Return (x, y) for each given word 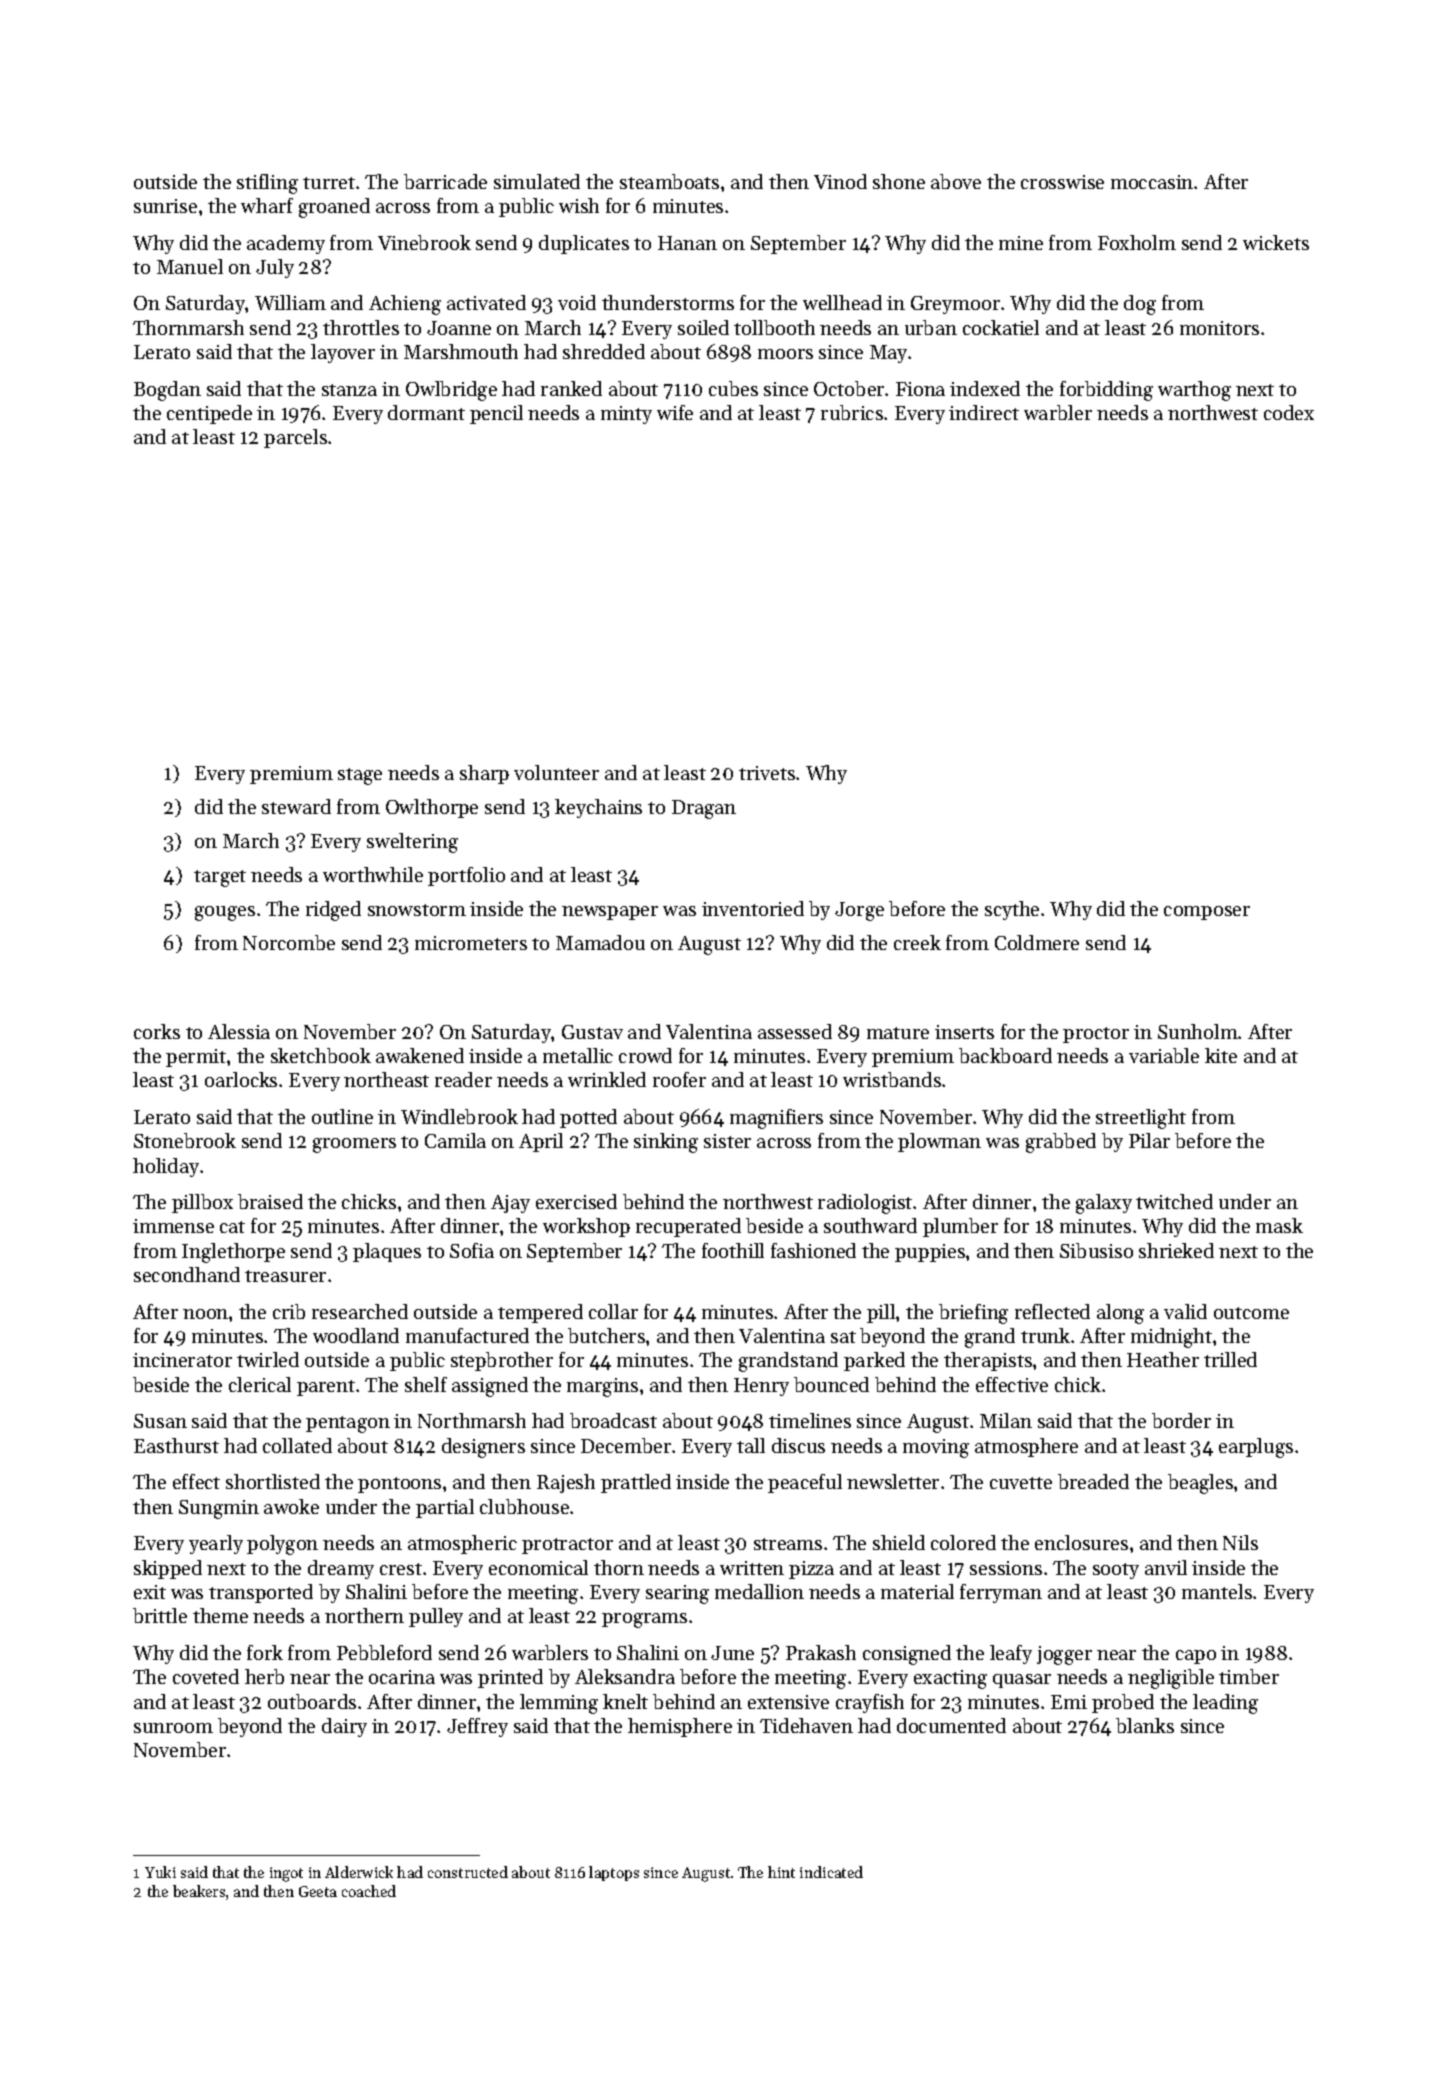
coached (369, 1891)
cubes (733, 388)
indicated (831, 1872)
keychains (598, 808)
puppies (930, 1253)
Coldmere (1037, 942)
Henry (761, 1387)
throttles (361, 327)
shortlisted (273, 1481)
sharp (484, 774)
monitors (1219, 328)
